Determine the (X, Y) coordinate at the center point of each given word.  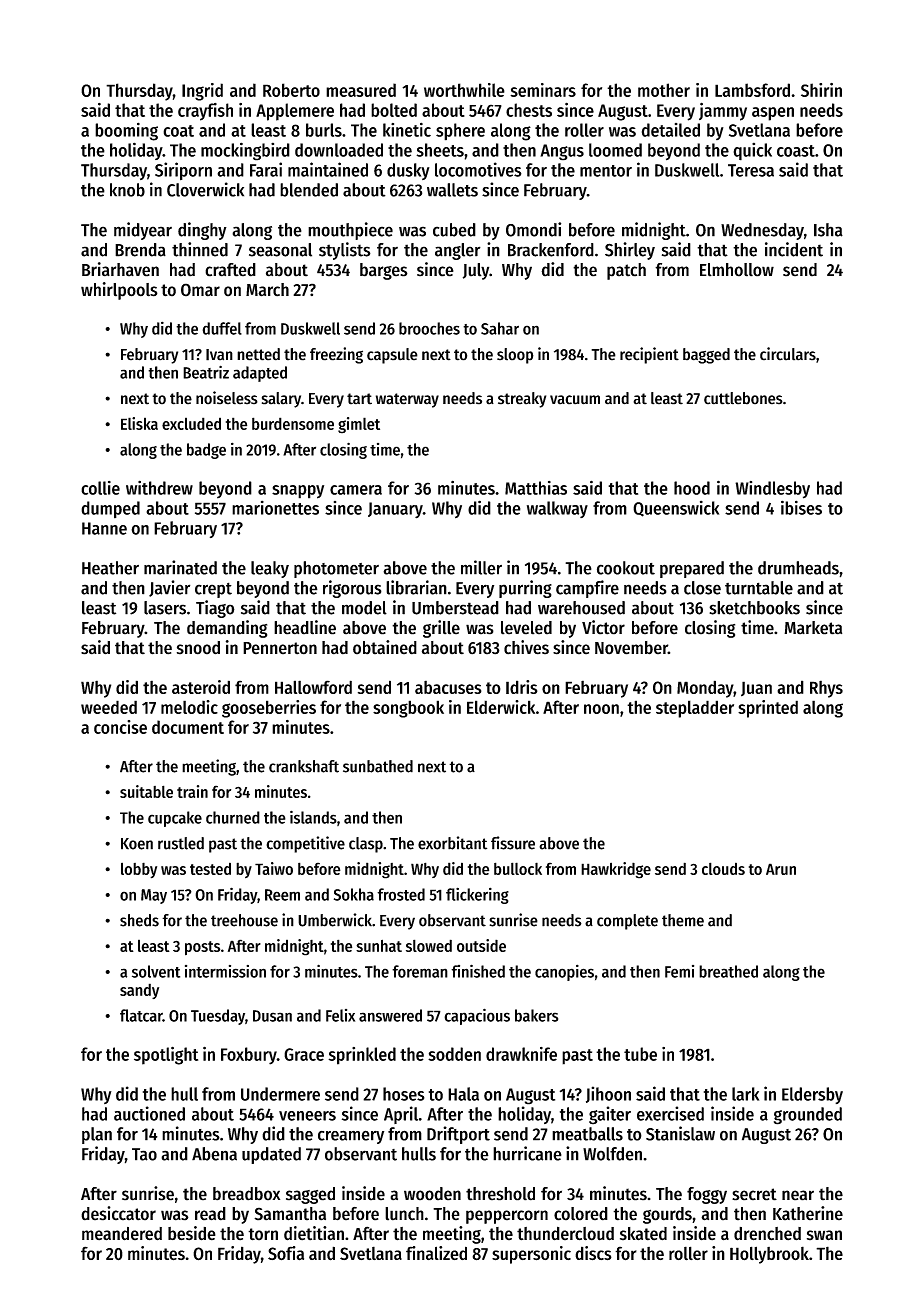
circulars (788, 354)
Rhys (826, 689)
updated (271, 1155)
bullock (518, 868)
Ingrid (202, 92)
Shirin (821, 90)
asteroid (201, 687)
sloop (515, 356)
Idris (522, 687)
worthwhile (464, 90)
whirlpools (119, 291)
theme (683, 920)
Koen (137, 844)
